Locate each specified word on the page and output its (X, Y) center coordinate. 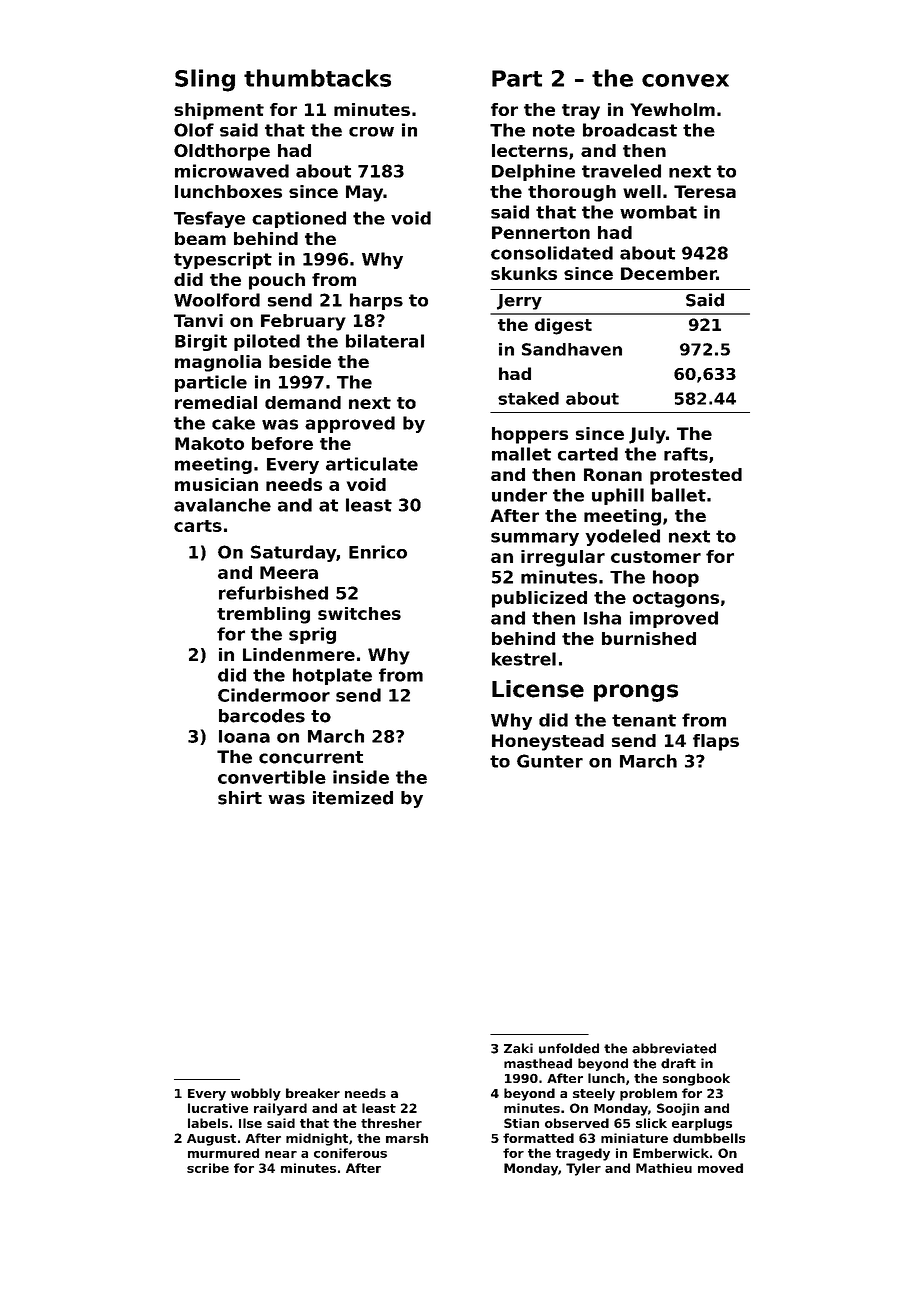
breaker (313, 1093)
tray (581, 112)
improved (674, 619)
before (282, 443)
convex (685, 80)
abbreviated (674, 1048)
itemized (353, 798)
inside (361, 777)
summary (535, 539)
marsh (407, 1138)
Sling (205, 80)
